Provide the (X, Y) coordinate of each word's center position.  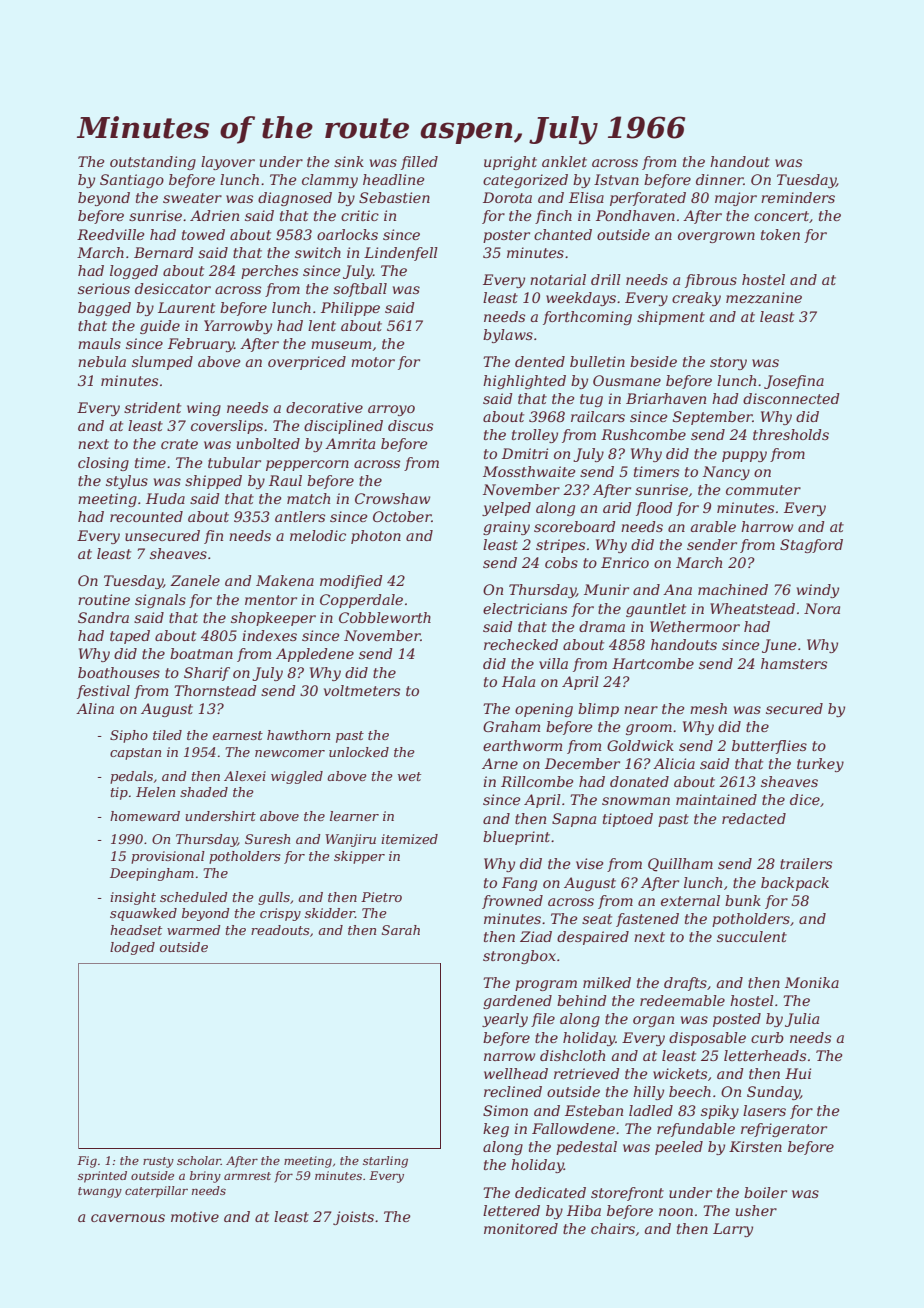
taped (130, 637)
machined (733, 589)
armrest (247, 1176)
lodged (132, 948)
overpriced (307, 363)
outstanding (153, 163)
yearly (505, 1020)
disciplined (343, 427)
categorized (525, 181)
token (780, 234)
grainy (506, 528)
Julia (802, 1020)
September (713, 418)
